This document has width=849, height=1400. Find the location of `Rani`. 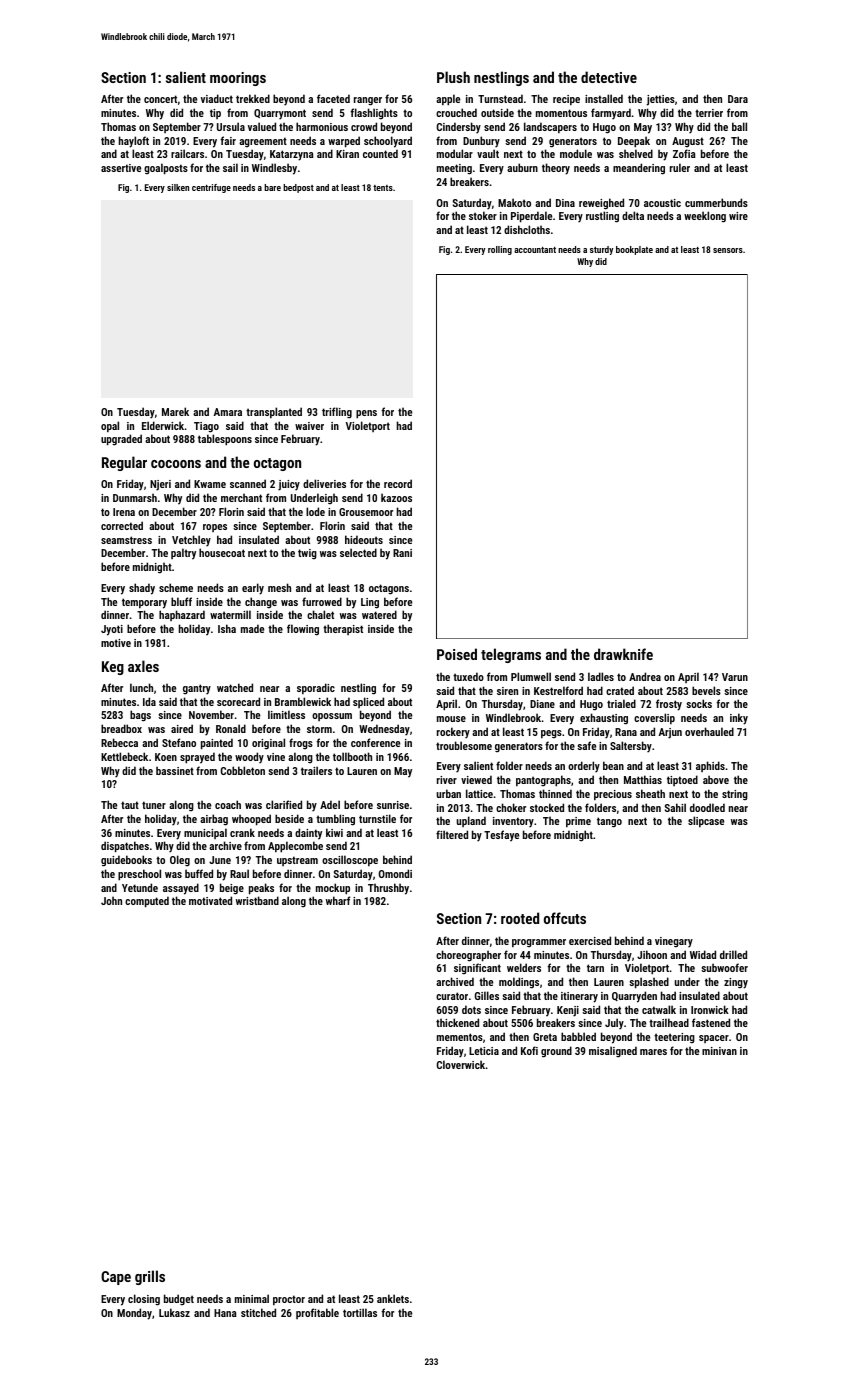

Rani is located at coordinates (402, 553).
